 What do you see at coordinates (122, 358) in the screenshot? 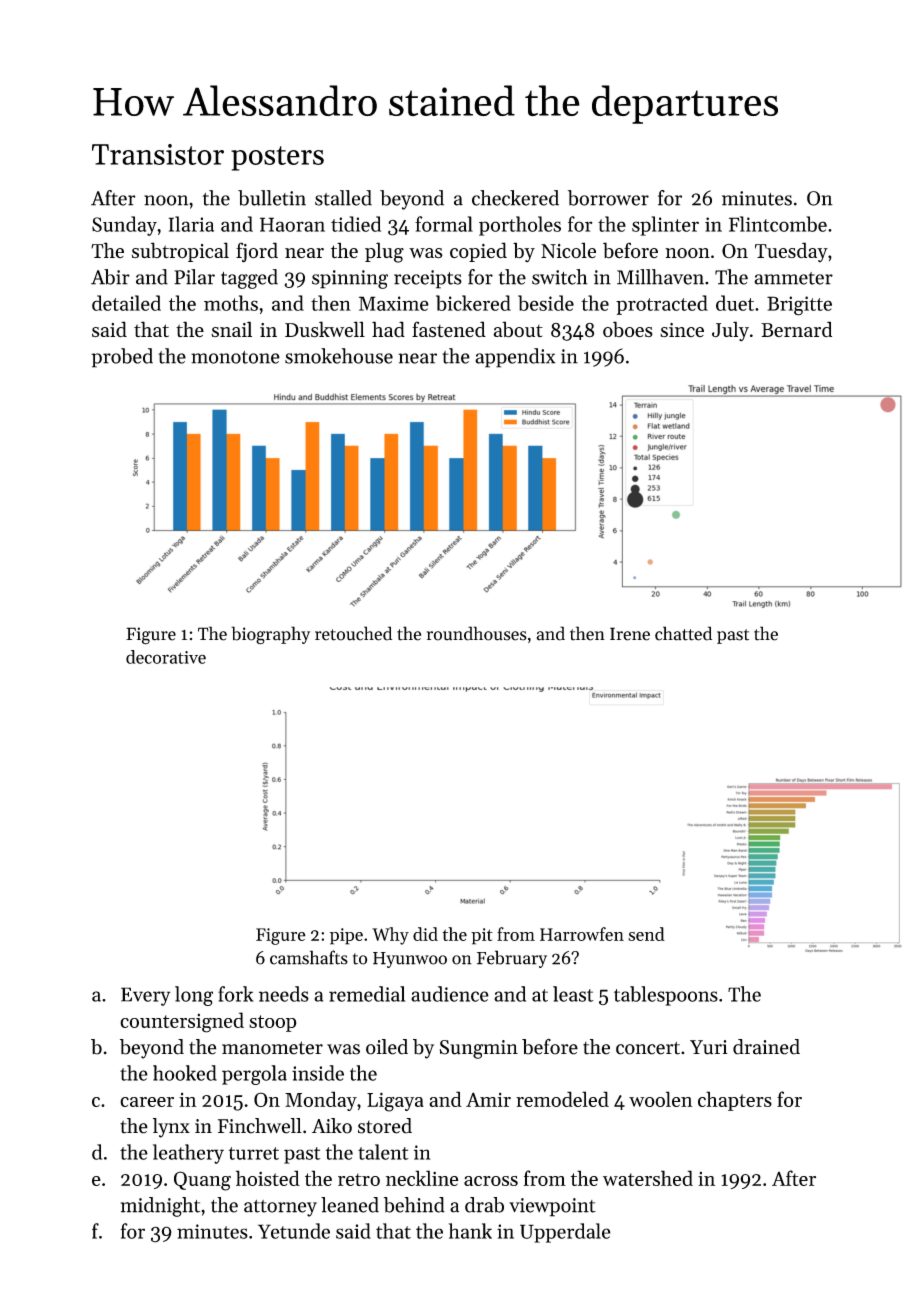
I see `probed` at bounding box center [122, 358].
